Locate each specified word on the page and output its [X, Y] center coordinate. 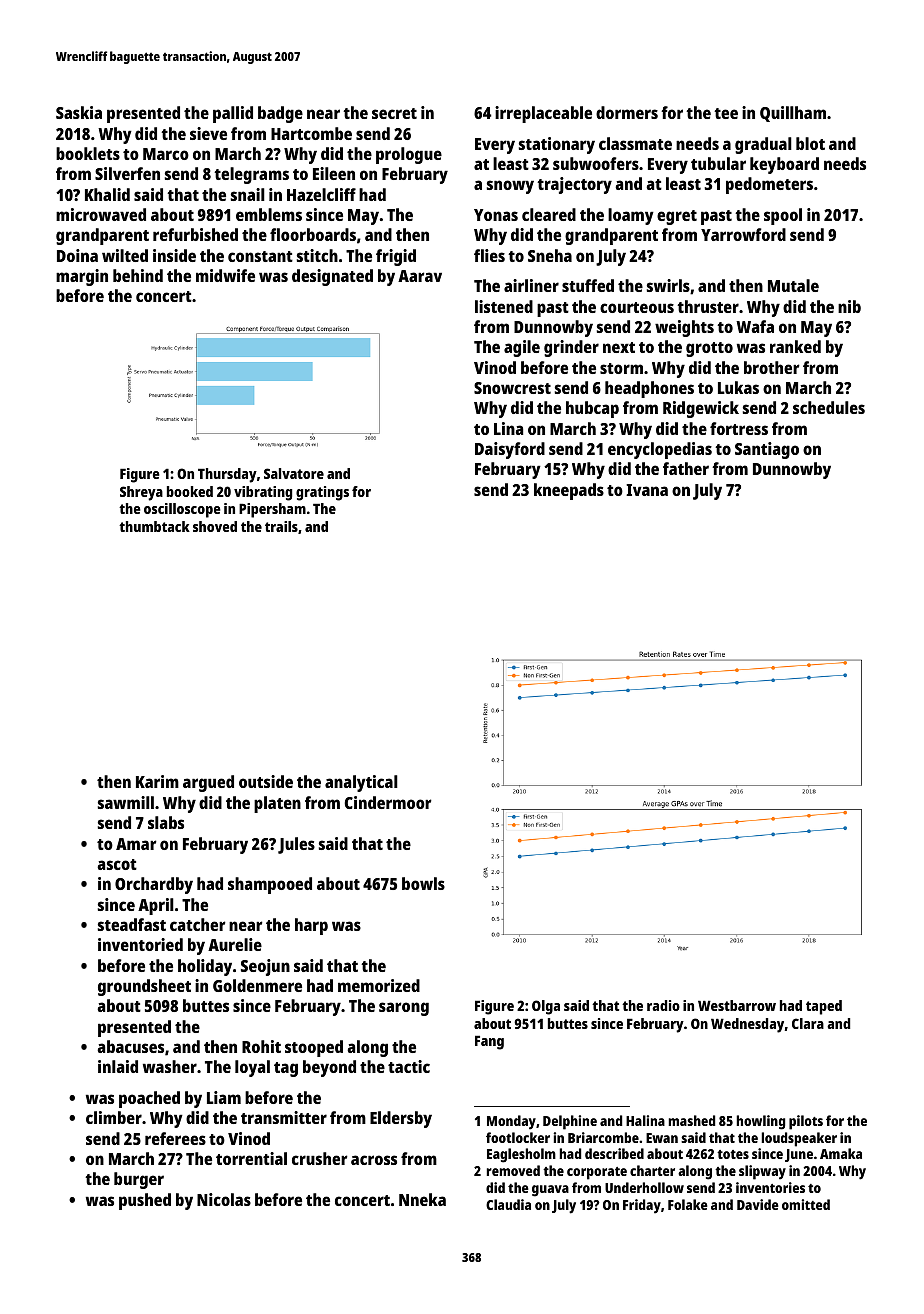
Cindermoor [388, 802]
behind [138, 275]
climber [114, 1117]
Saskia [79, 112]
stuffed [588, 285]
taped [824, 1007]
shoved [215, 526]
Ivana [647, 490]
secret [394, 113]
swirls [668, 285]
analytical [361, 783]
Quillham [793, 114]
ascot [117, 864]
